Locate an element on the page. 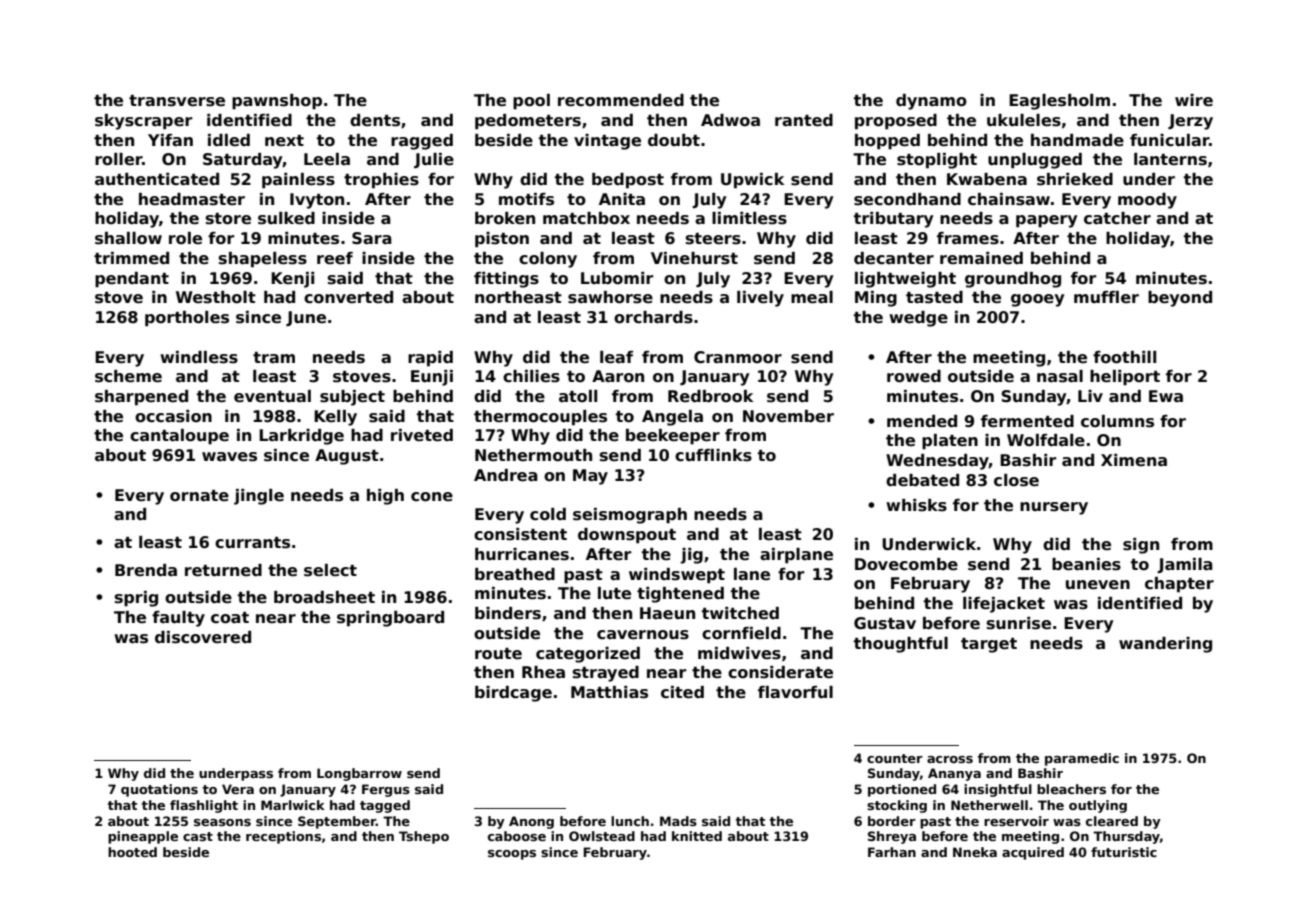 Image resolution: width=1308 pixels, height=924 pixels. Cranmoor is located at coordinates (738, 357).
